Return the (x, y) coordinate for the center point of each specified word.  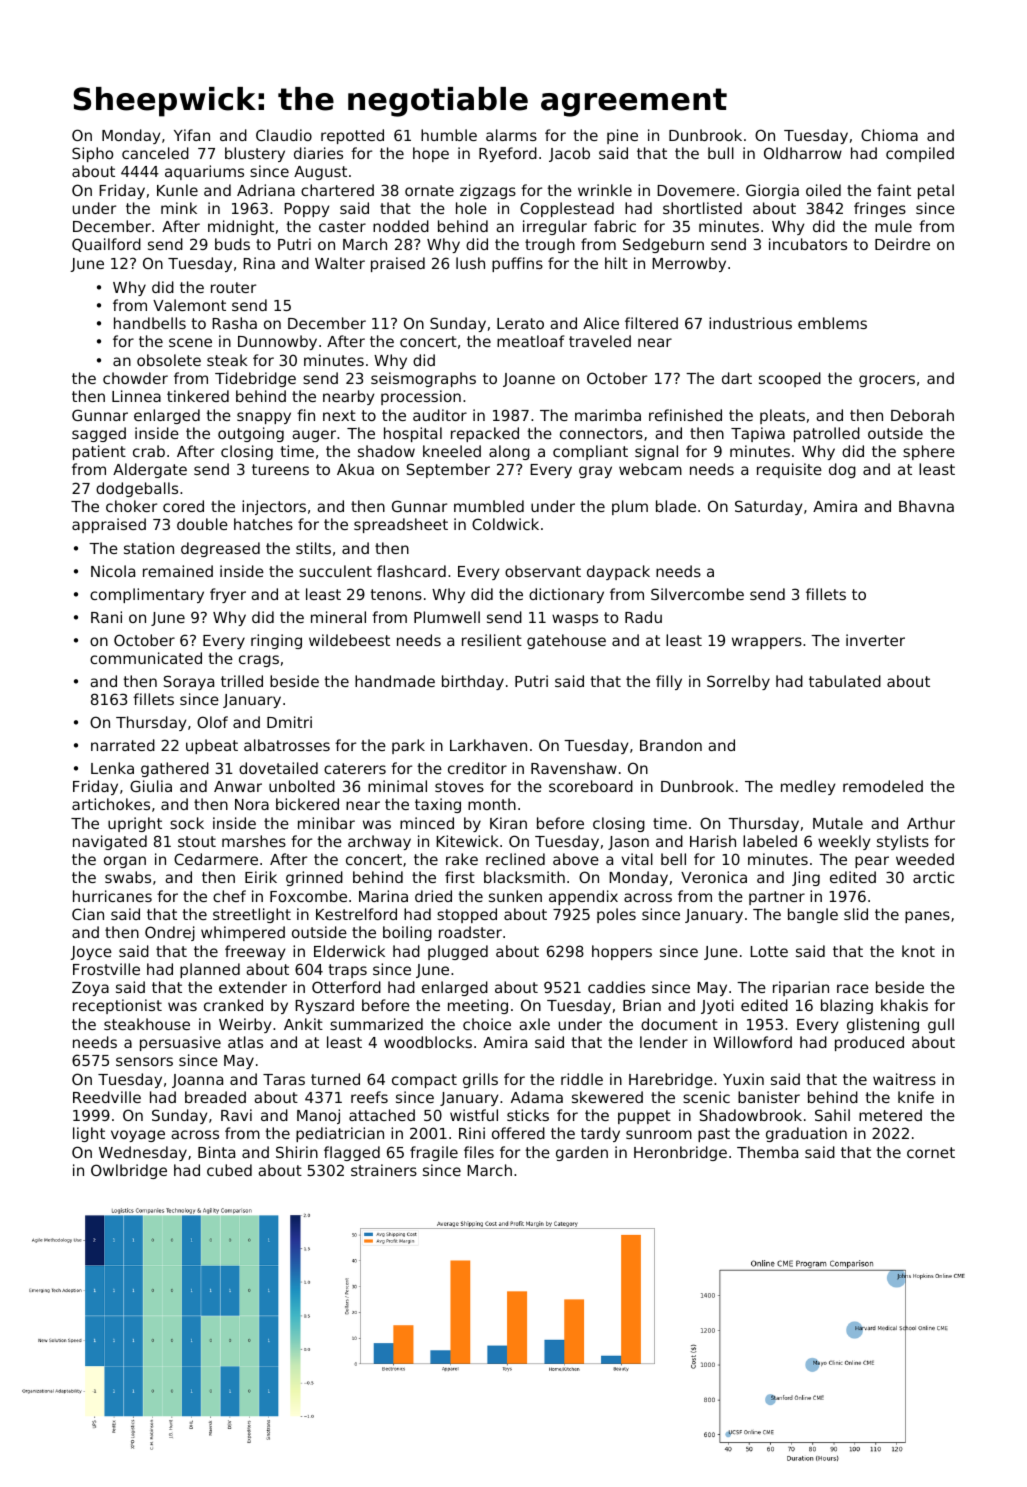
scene (190, 342)
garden (582, 1153)
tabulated (845, 681)
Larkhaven (488, 745)
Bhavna (926, 506)
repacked (485, 434)
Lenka (112, 768)
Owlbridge (129, 1171)
